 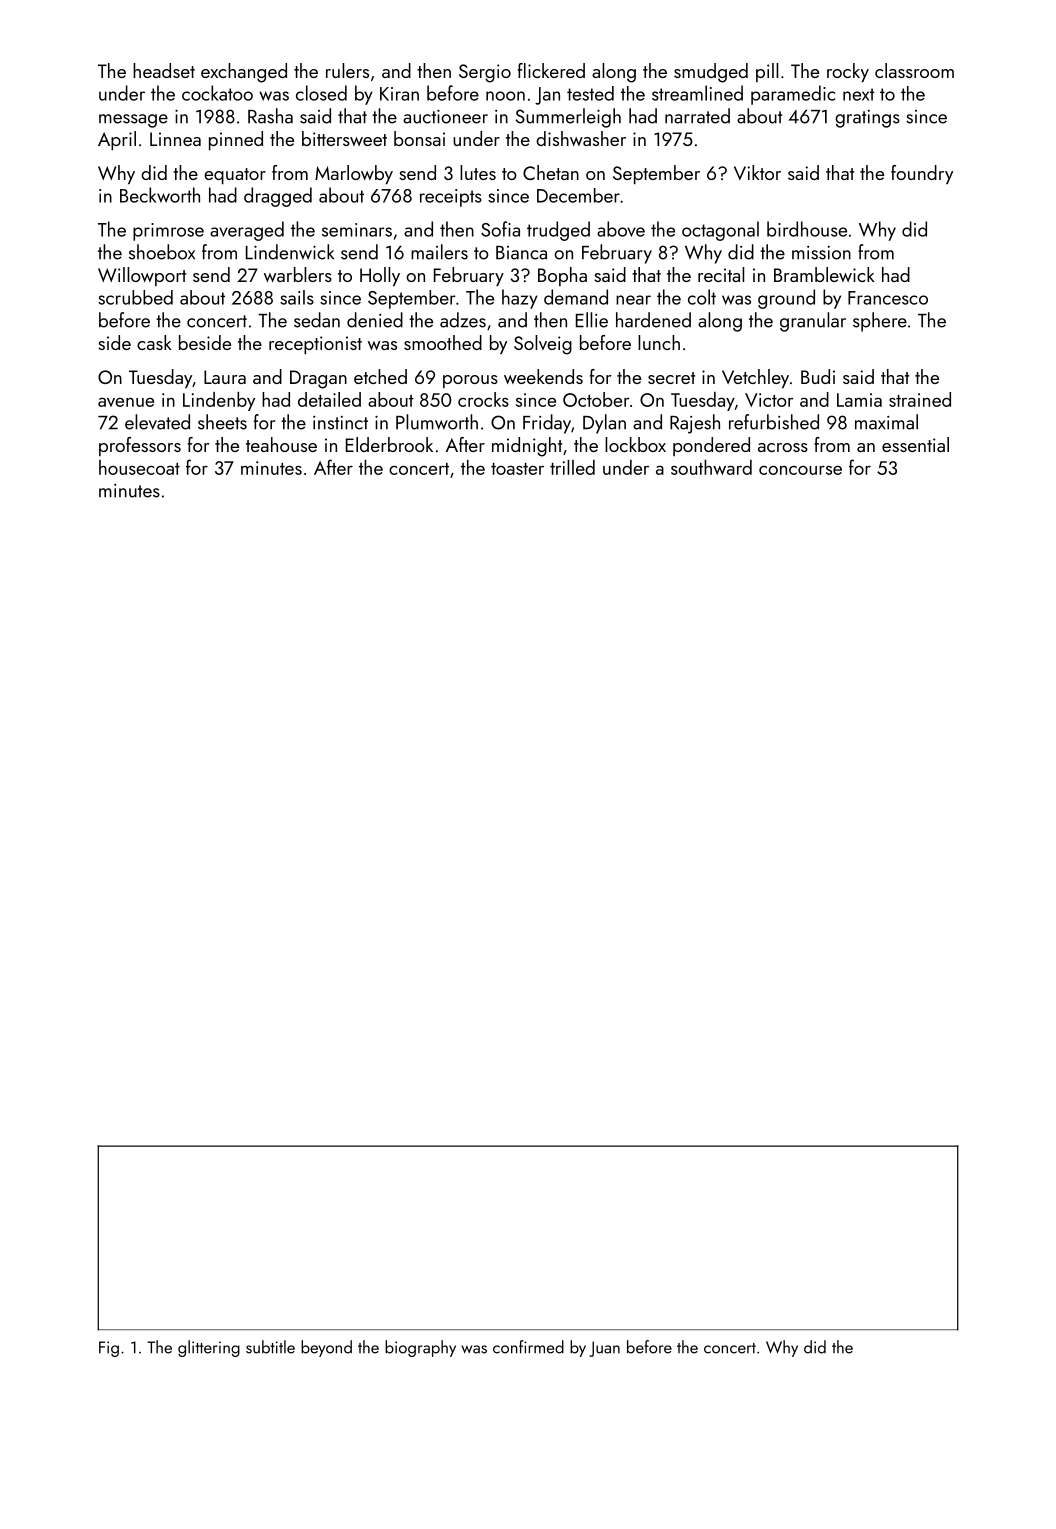 What do you see at coordinates (278, 197) in the document?
I see `dragged` at bounding box center [278, 197].
